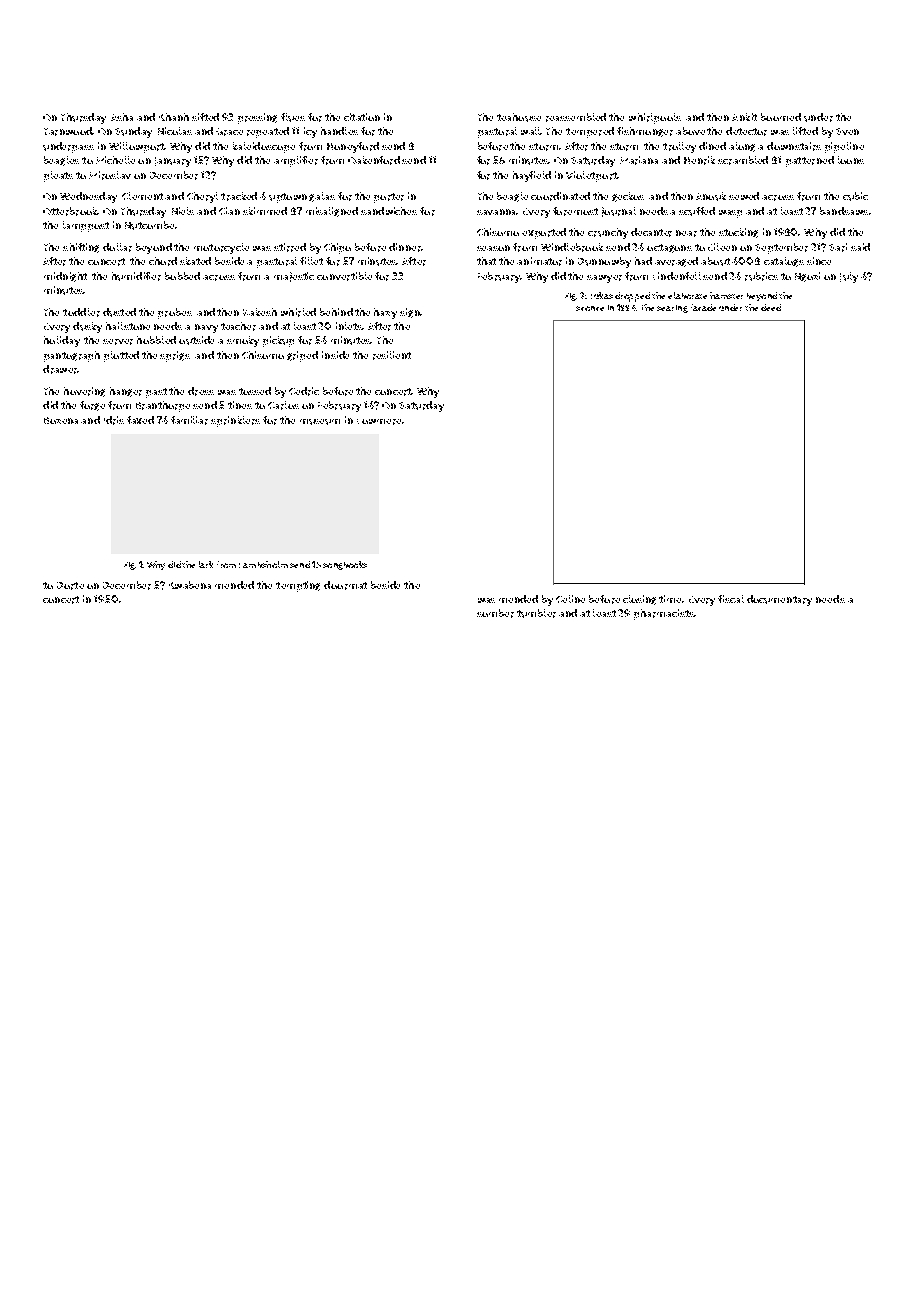  Describe the element at coordinates (779, 600) in the screenshot. I see `documentary` at that location.
